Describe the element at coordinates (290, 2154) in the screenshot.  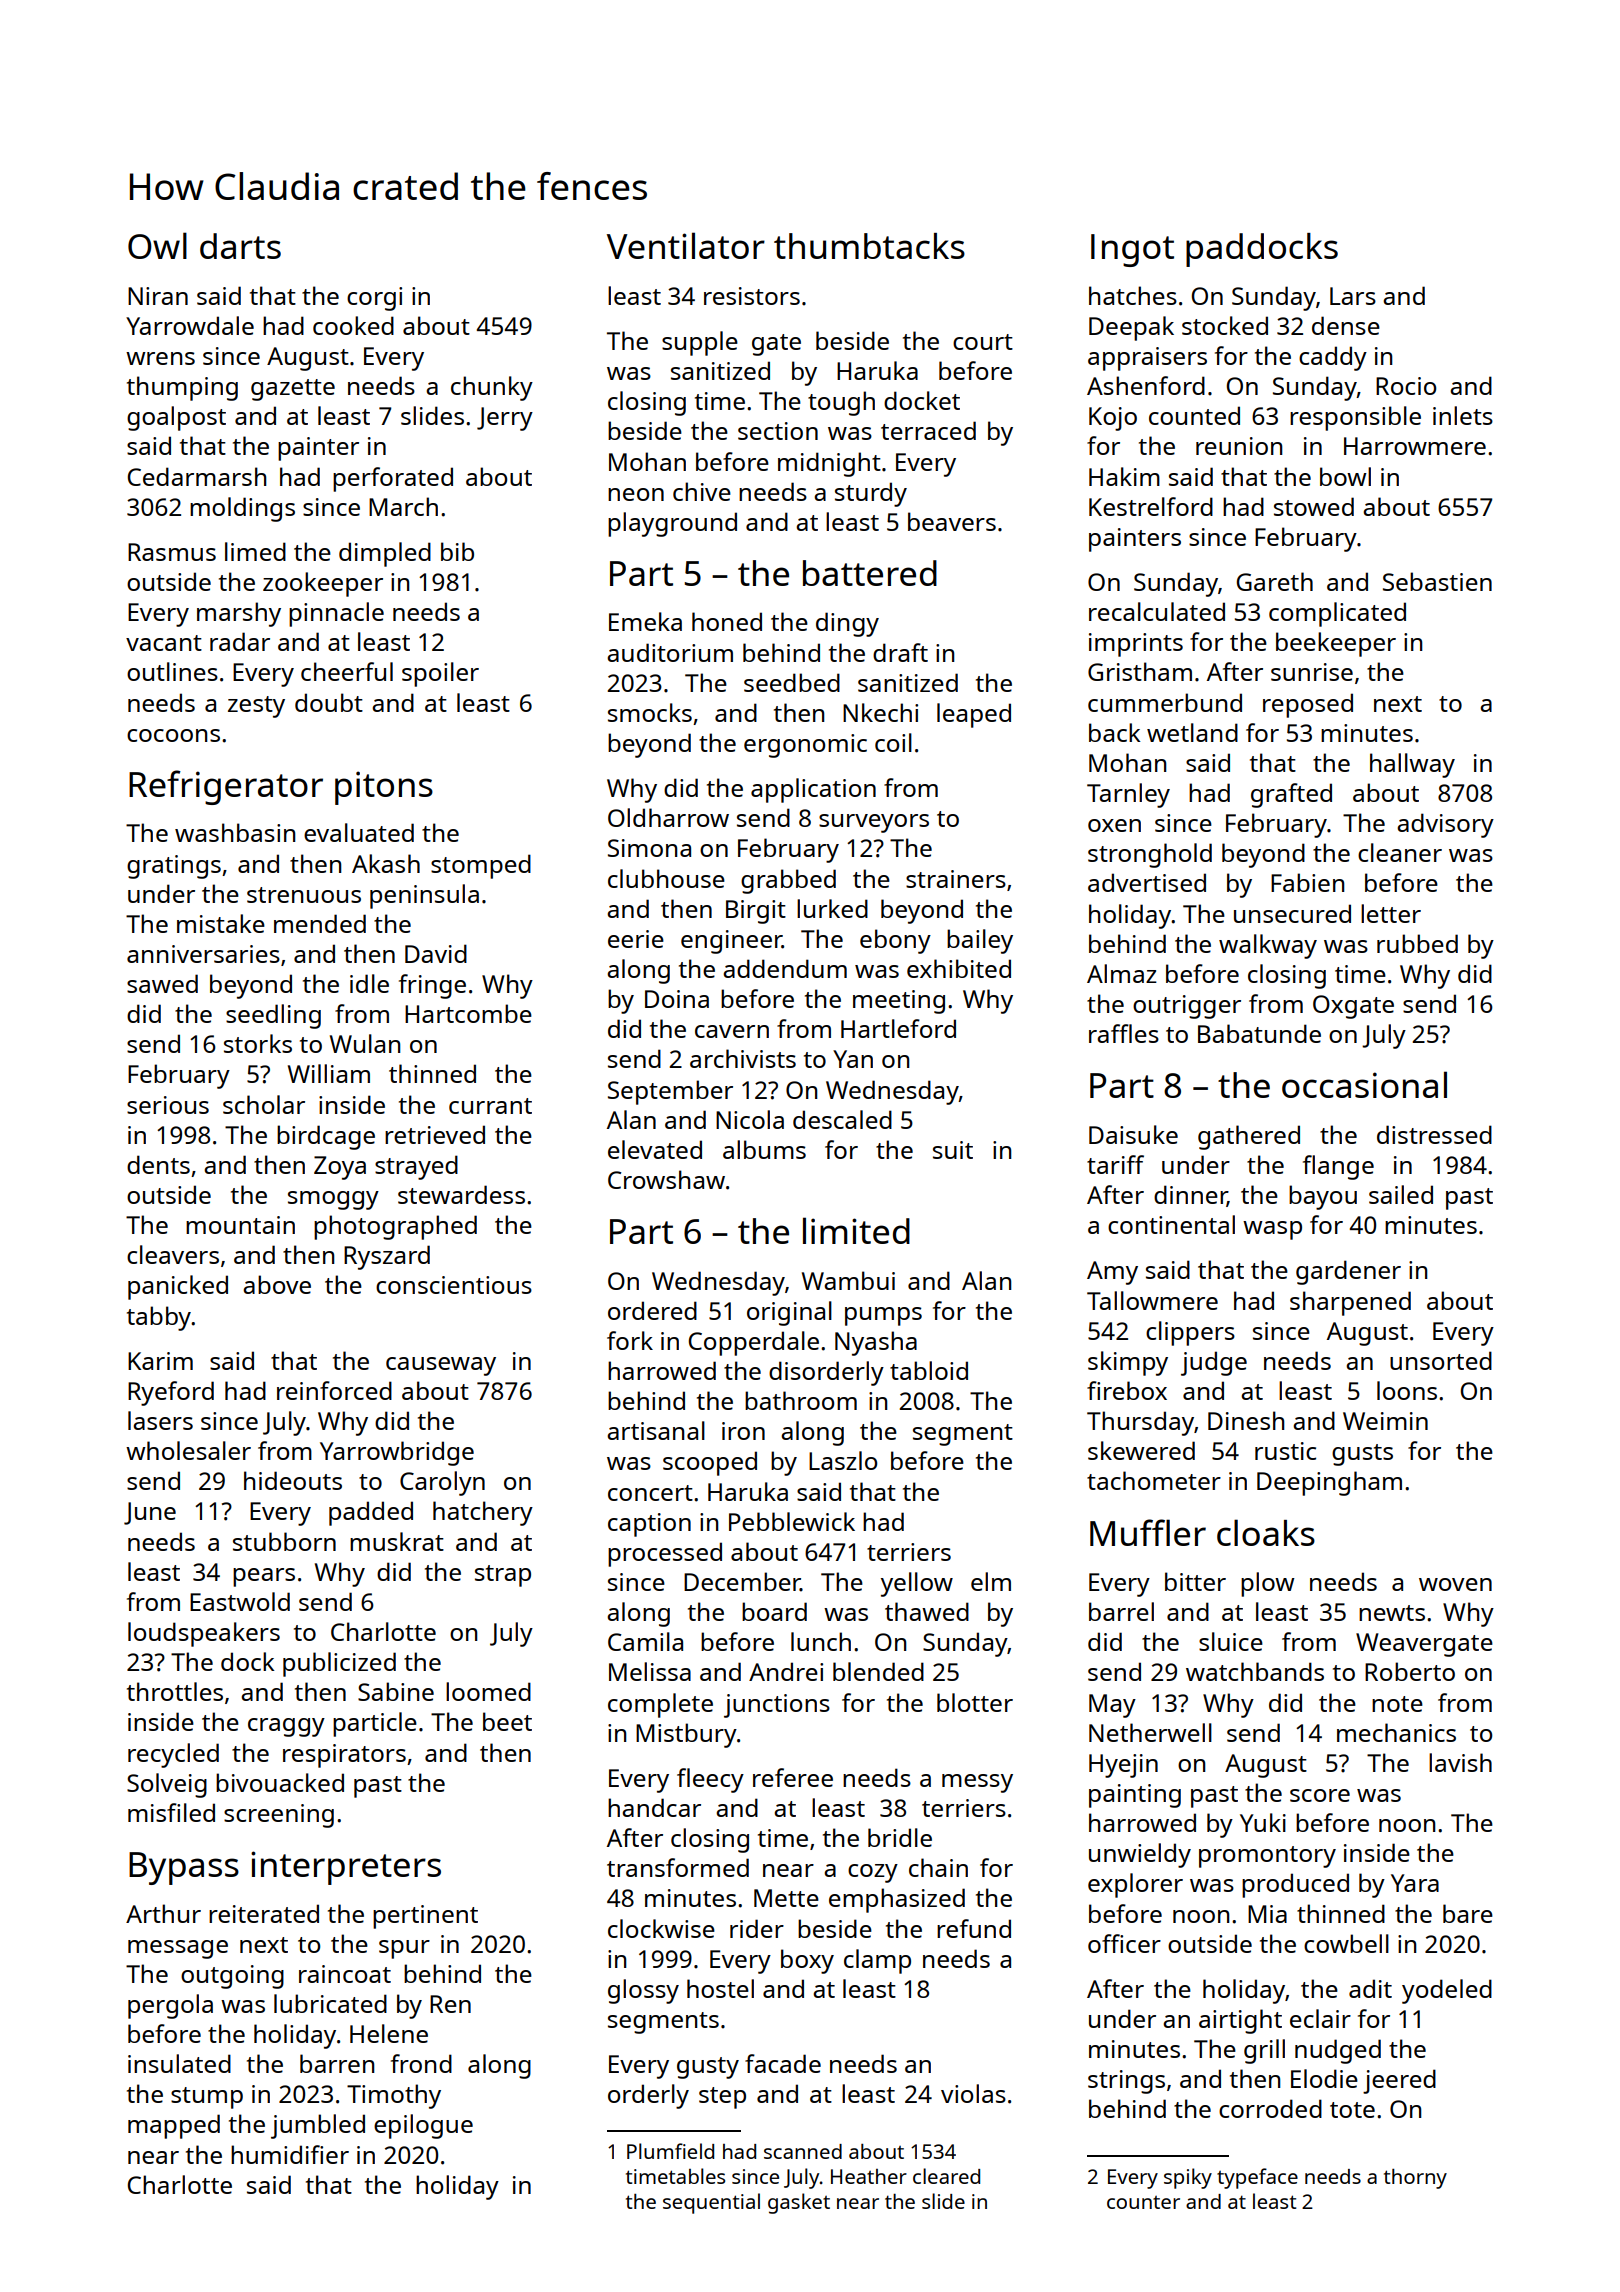
I see `humidifier` at that location.
